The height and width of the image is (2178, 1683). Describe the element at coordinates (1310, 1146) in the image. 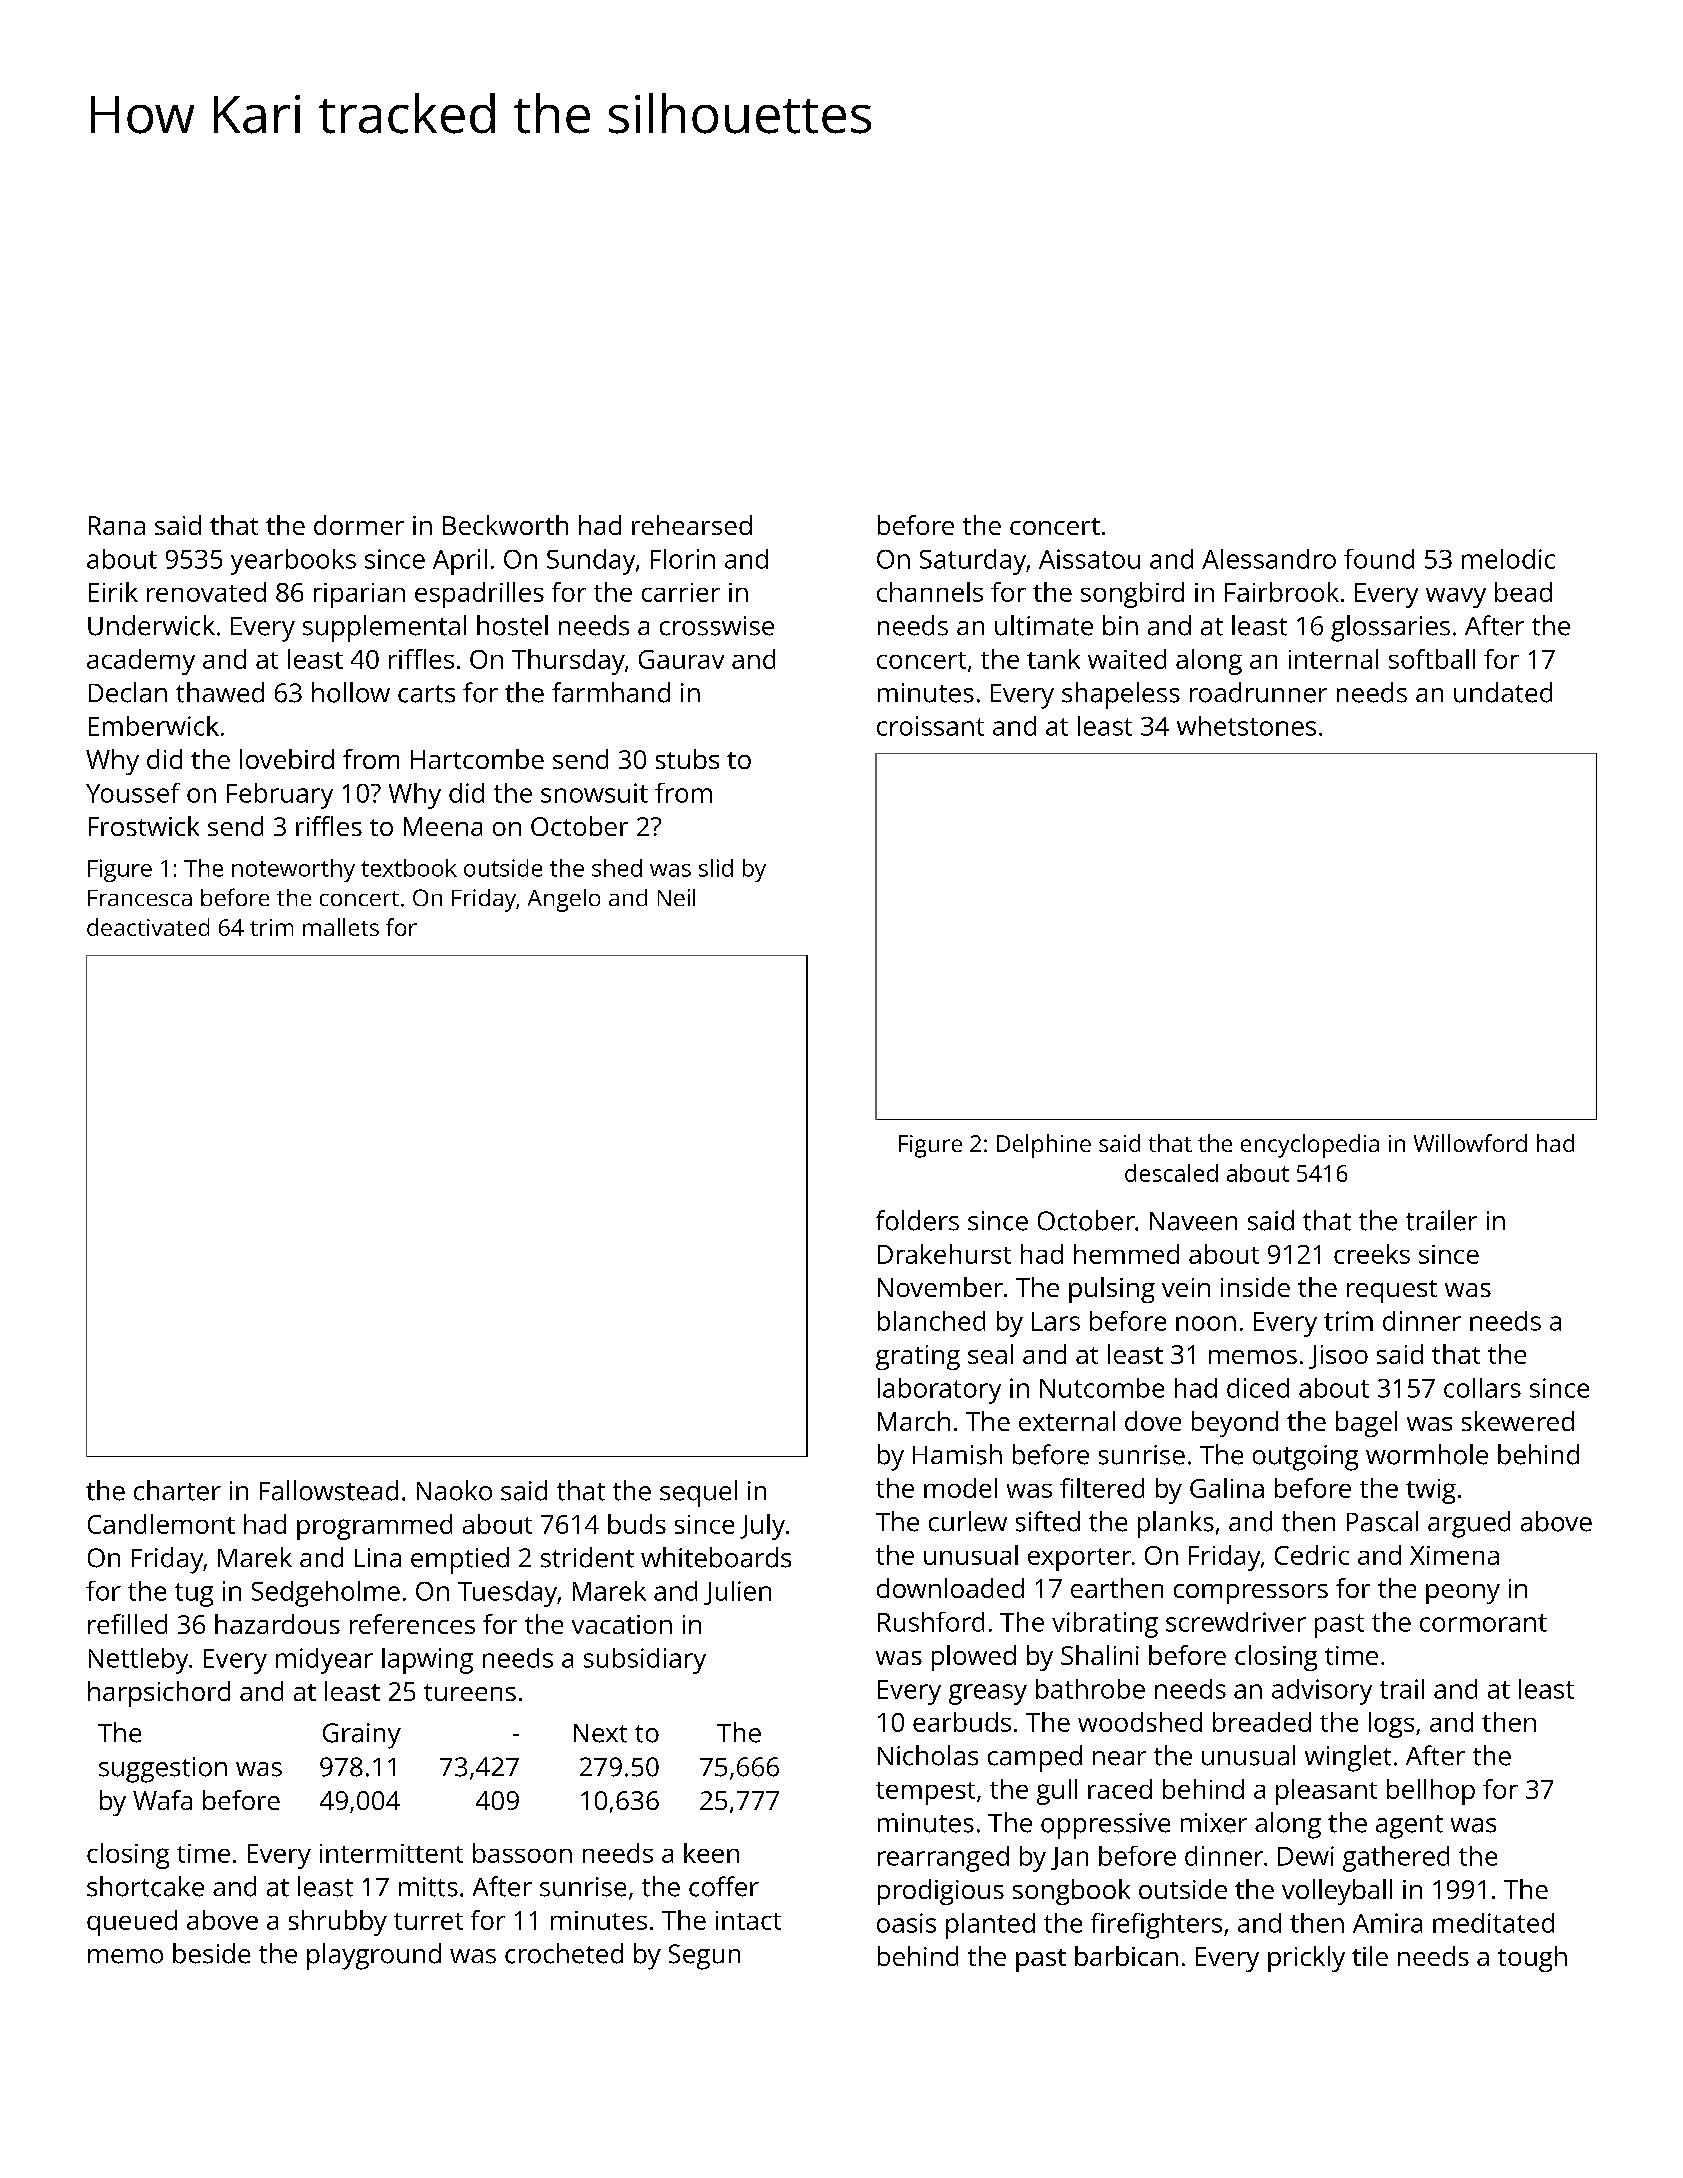

I see `encyclopedia` at that location.
